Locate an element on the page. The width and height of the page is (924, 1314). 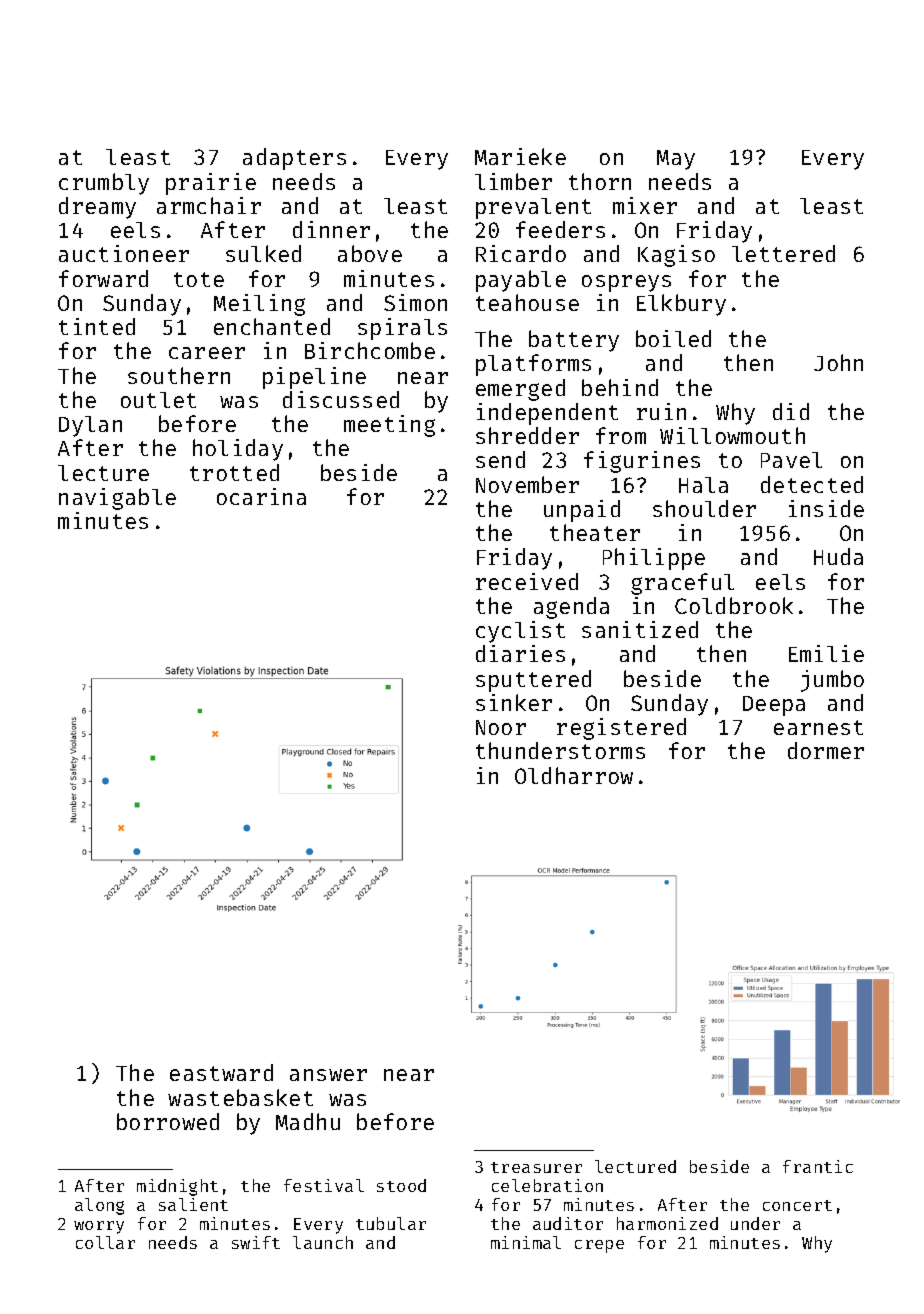
inside is located at coordinates (826, 508).
